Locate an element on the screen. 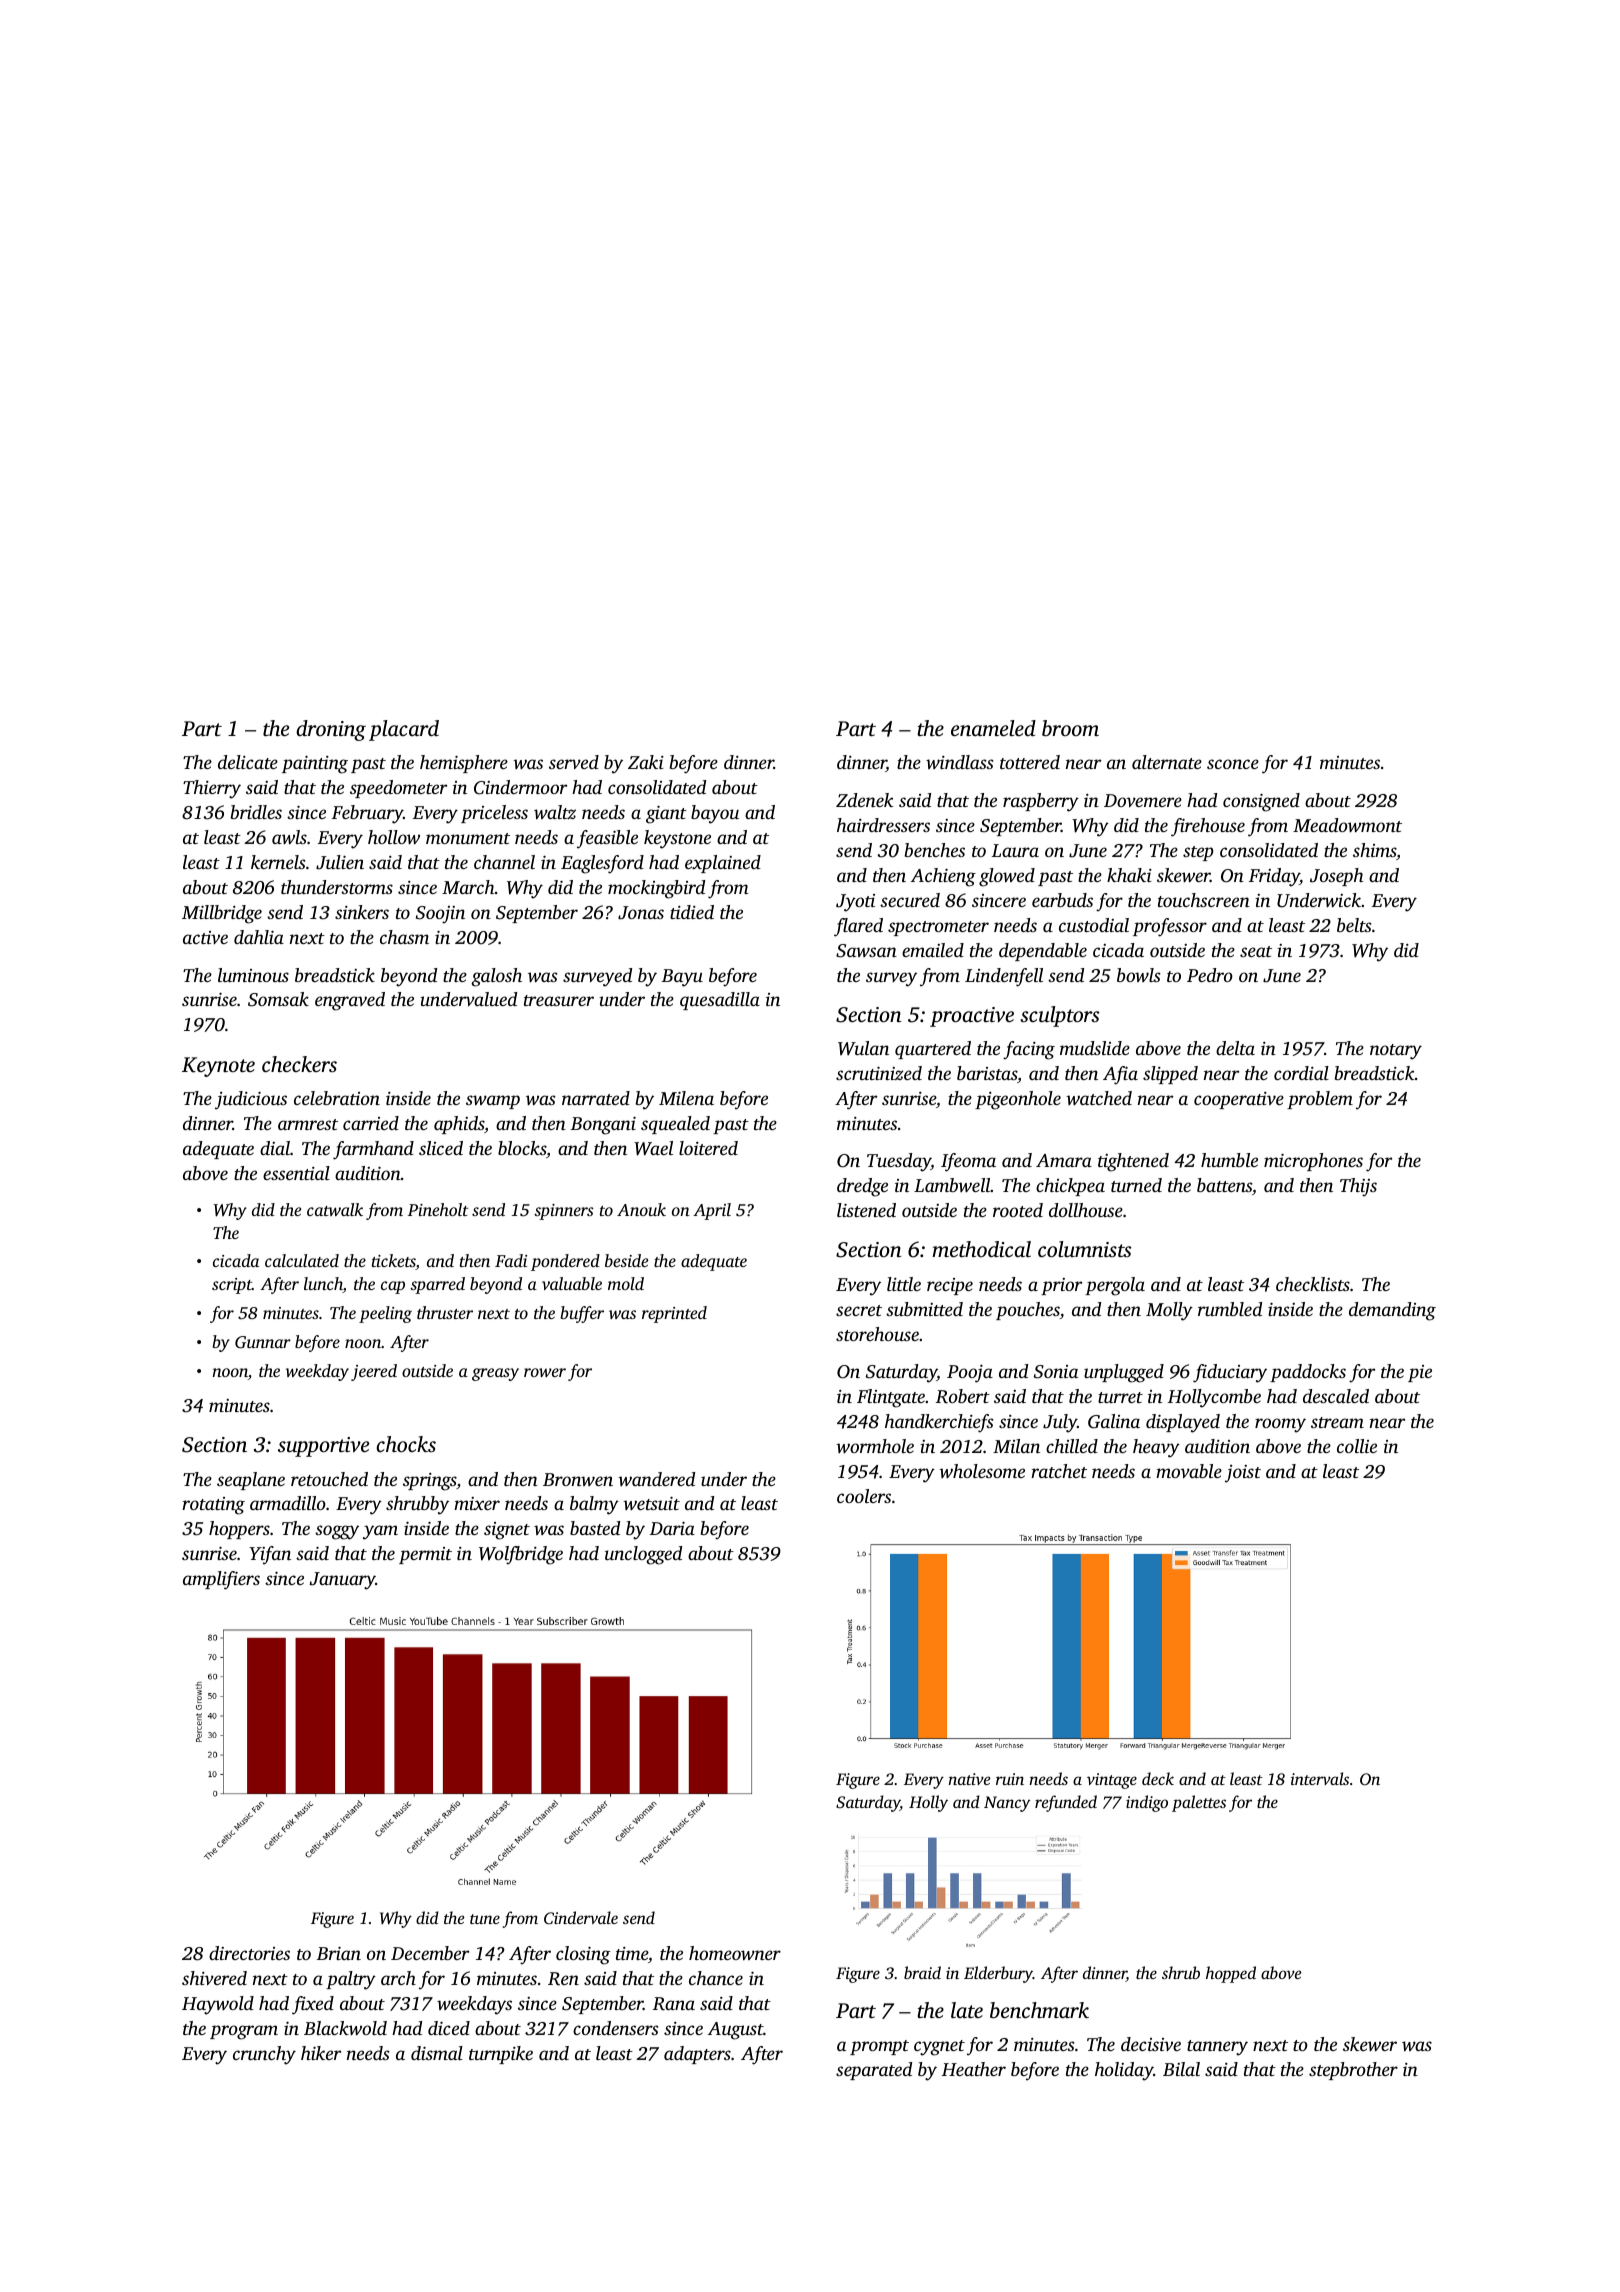 Image resolution: width=1620 pixels, height=2292 pixels. native is located at coordinates (969, 1779).
